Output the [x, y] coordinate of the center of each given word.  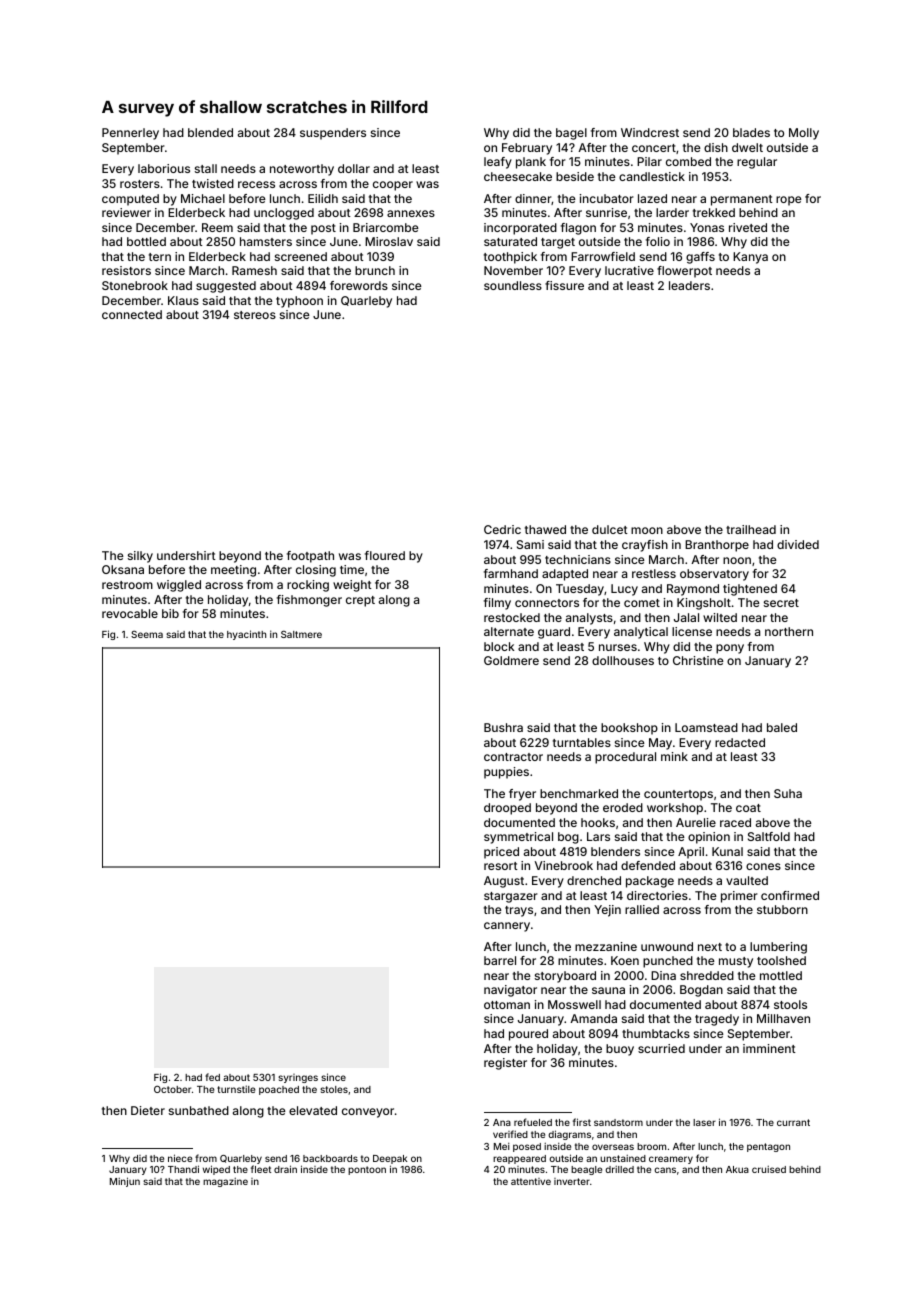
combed [688, 161]
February [527, 149]
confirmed [790, 895]
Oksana [123, 569]
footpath [310, 557]
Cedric [502, 529]
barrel [500, 960]
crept [360, 601]
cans [665, 1170]
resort [501, 866]
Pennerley [130, 134]
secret [781, 603]
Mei [502, 1146]
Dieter [148, 1110]
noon [737, 560]
